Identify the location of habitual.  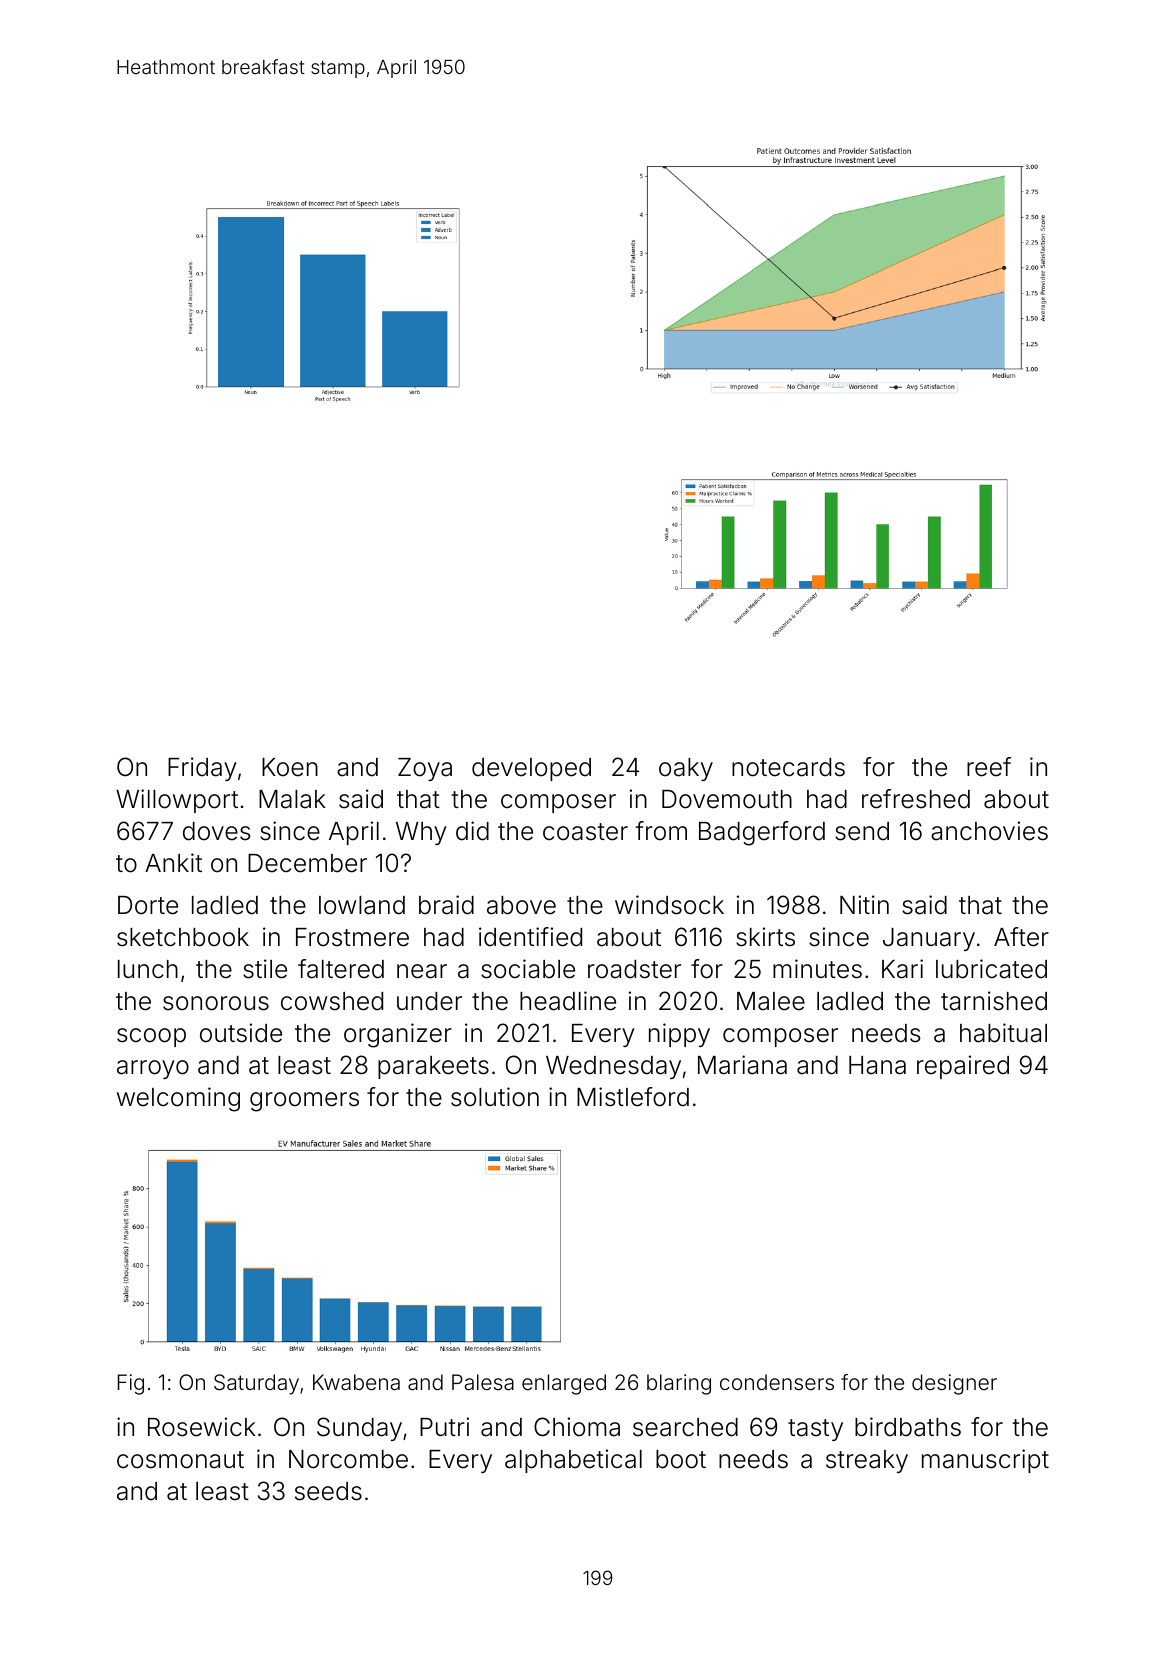
(1003, 1033).
